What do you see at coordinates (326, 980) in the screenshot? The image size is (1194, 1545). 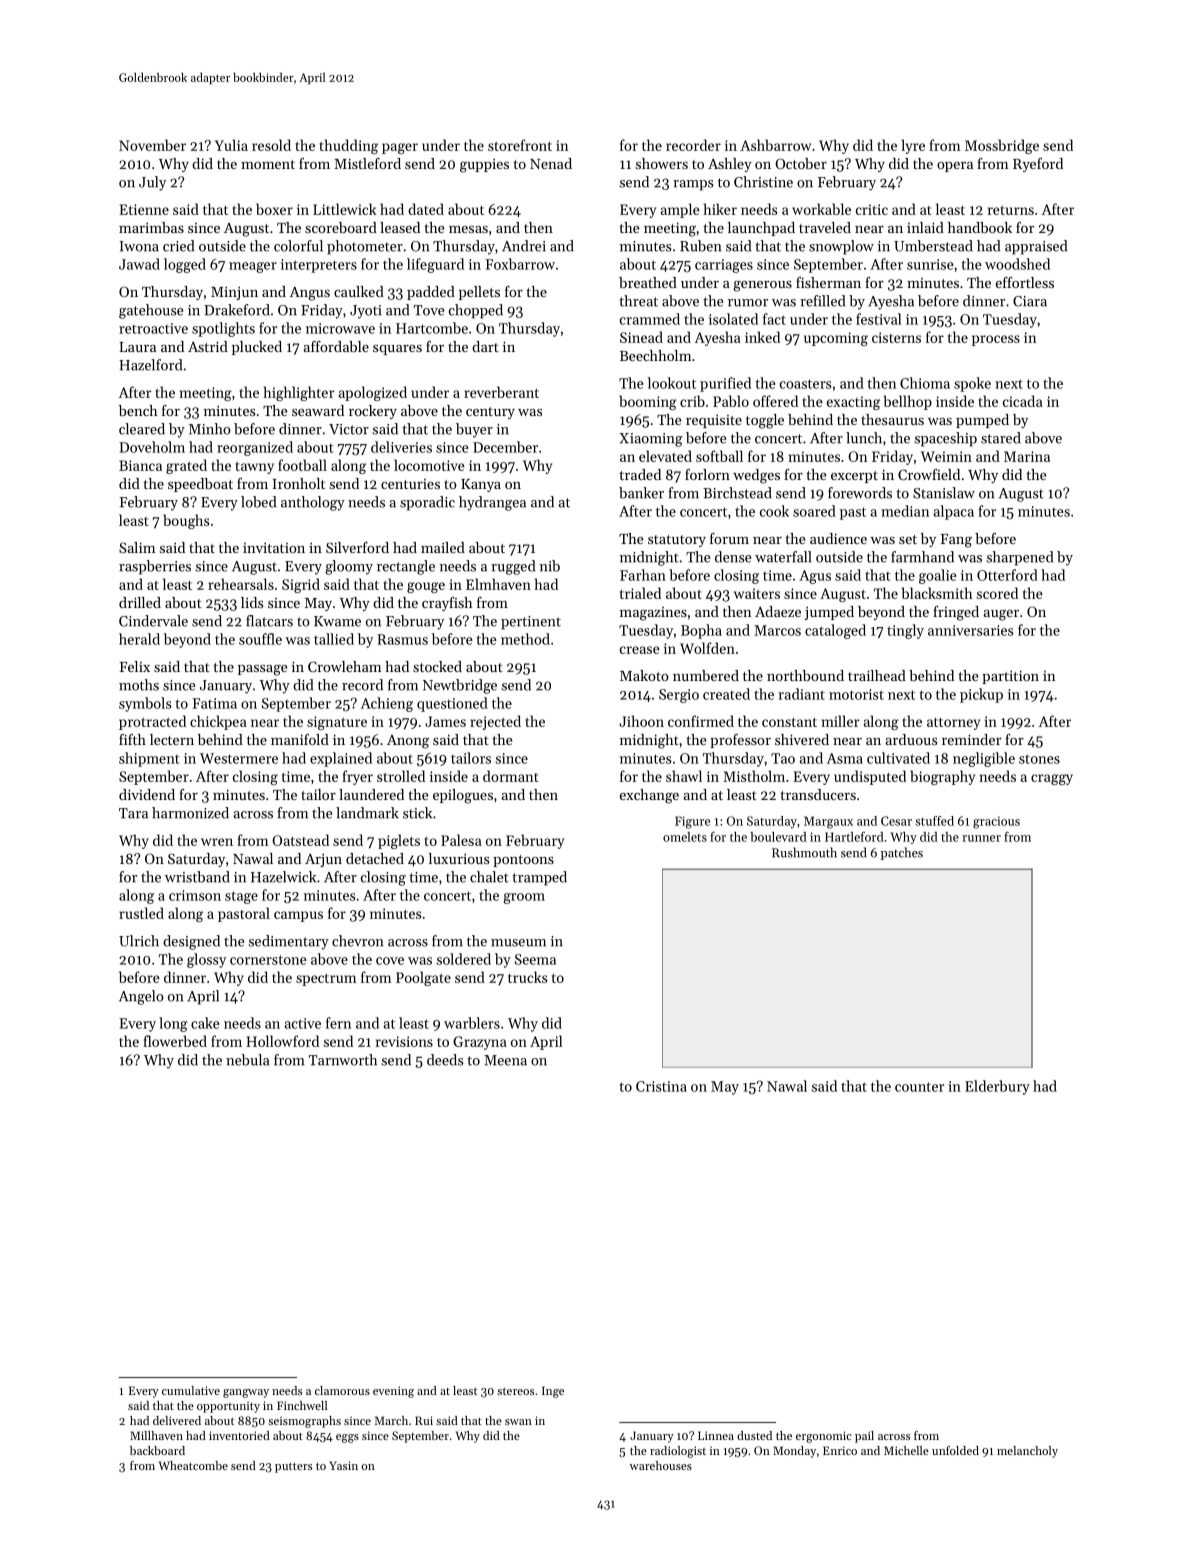 I see `spectrum` at bounding box center [326, 980].
